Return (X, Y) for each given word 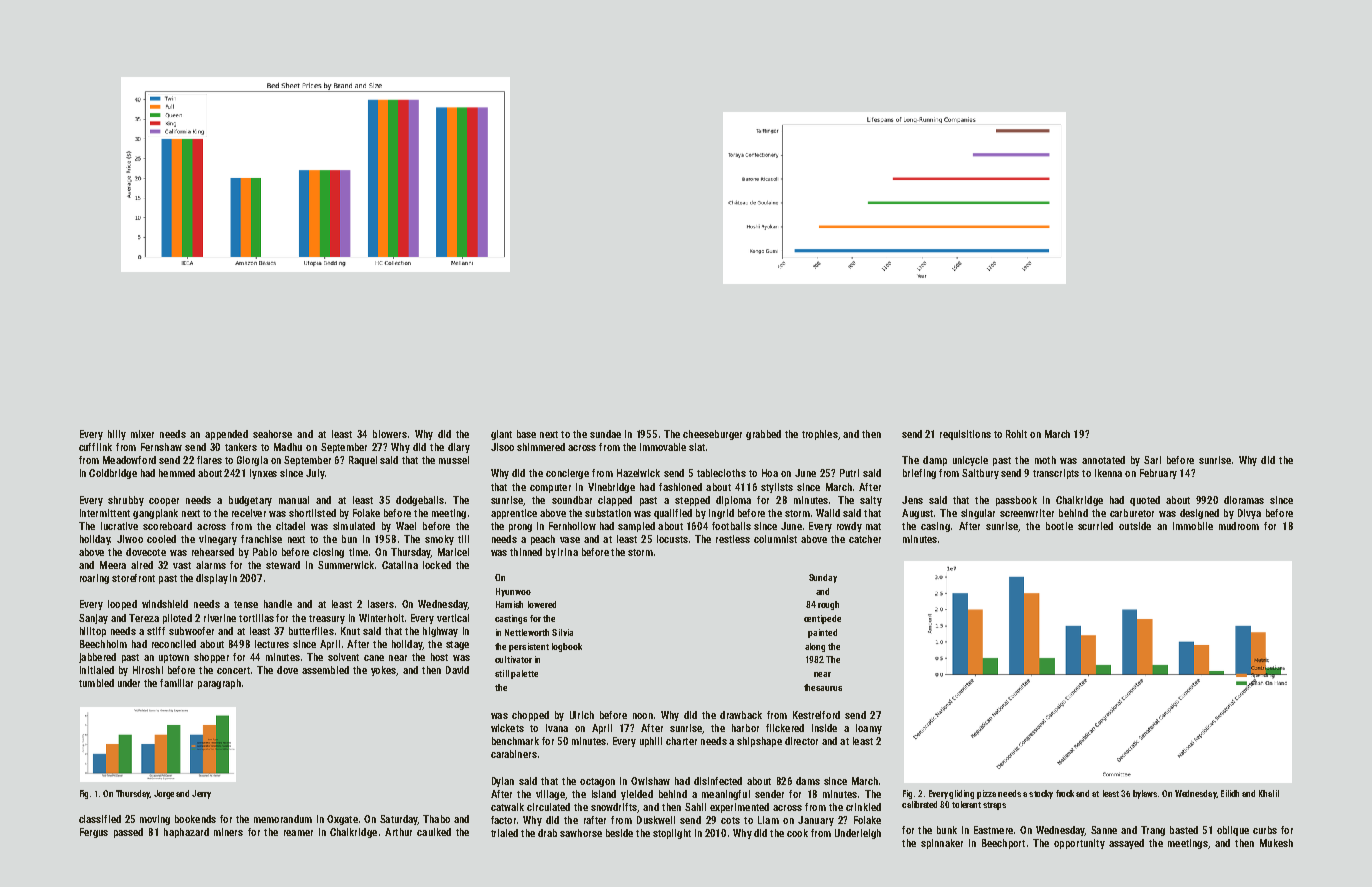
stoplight (672, 834)
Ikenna (1108, 473)
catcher (865, 539)
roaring (94, 579)
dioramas (1244, 500)
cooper (164, 502)
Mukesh (1276, 843)
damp (935, 461)
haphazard (186, 833)
